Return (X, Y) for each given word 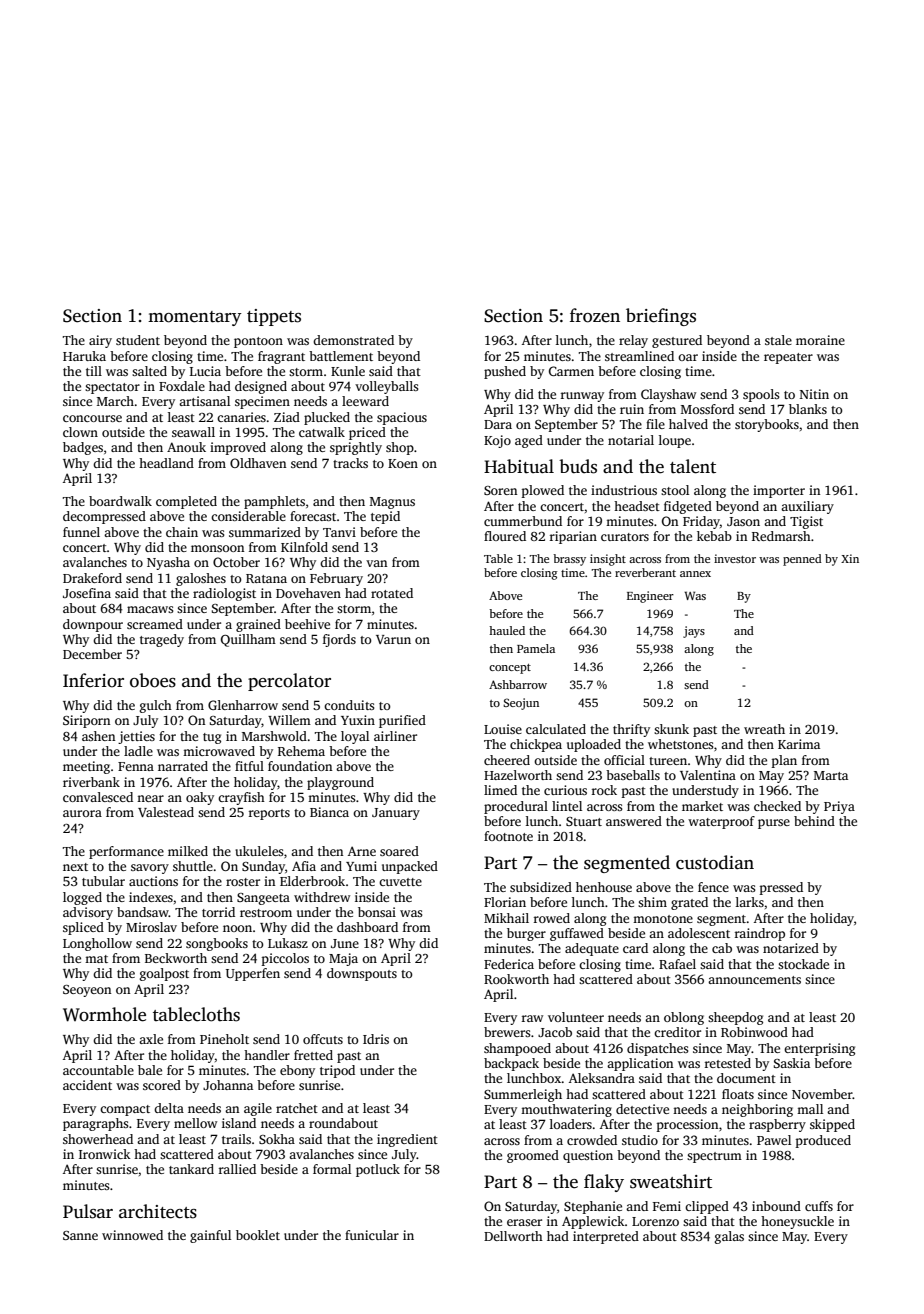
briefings (661, 317)
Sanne (80, 1235)
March (115, 401)
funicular (372, 1235)
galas (729, 1237)
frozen (595, 315)
